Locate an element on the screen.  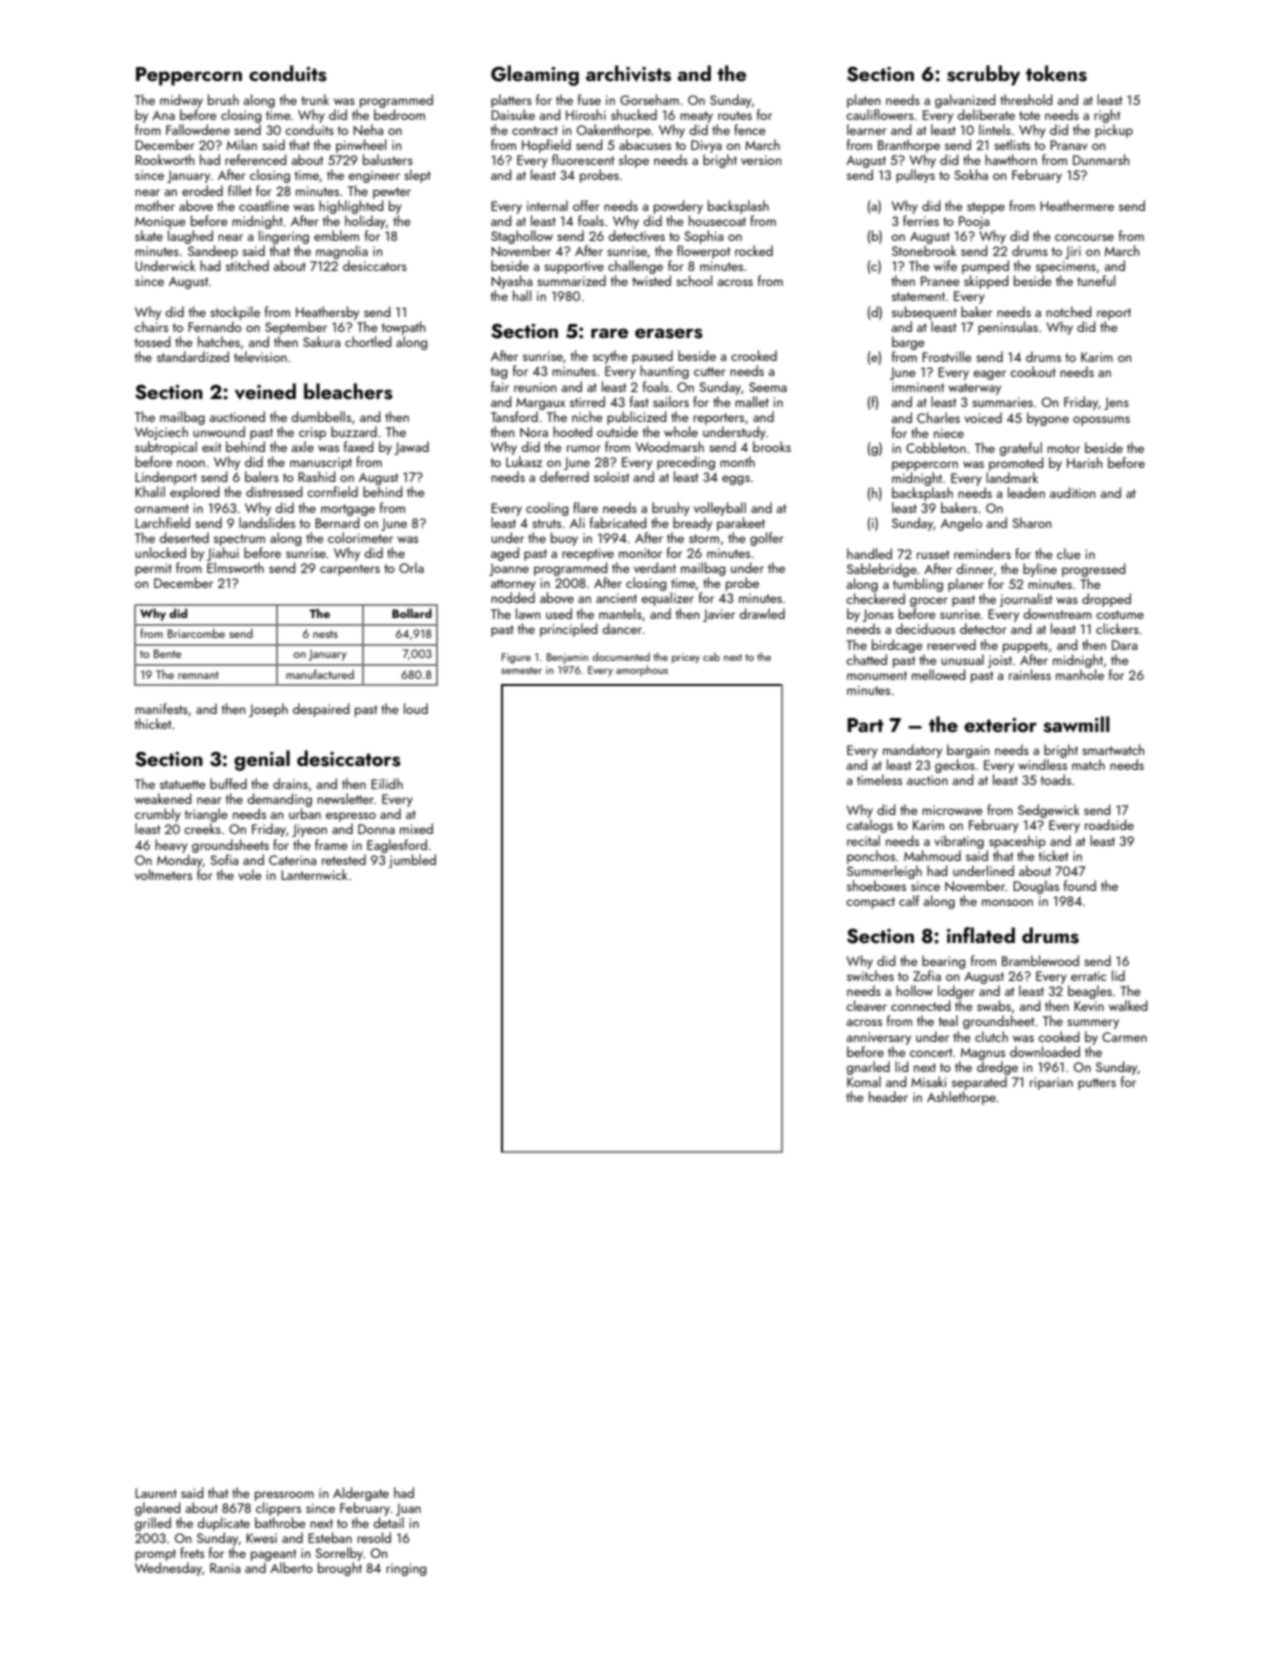
crumbly is located at coordinates (158, 815).
